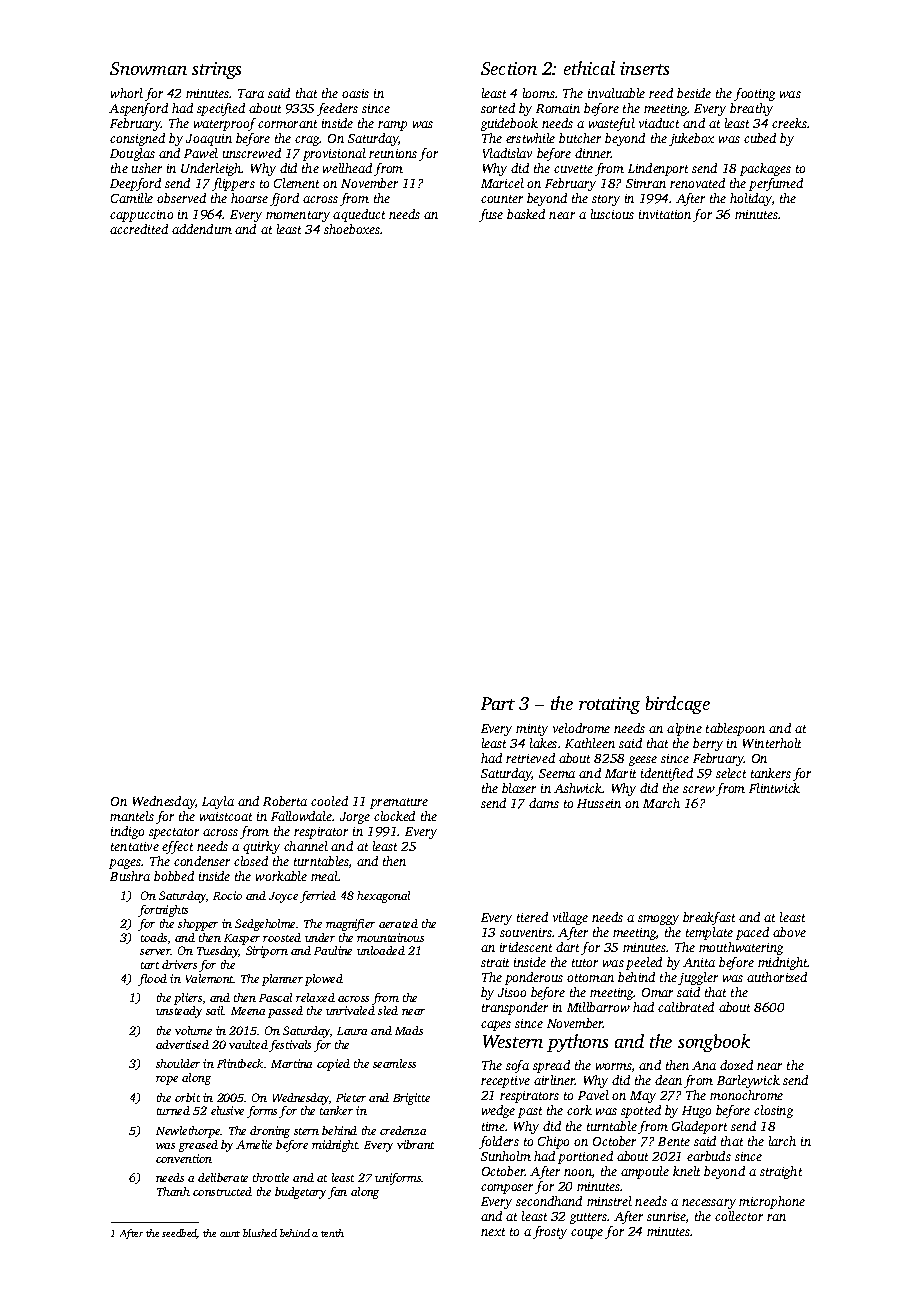  I want to click on toads, so click(154, 937).
